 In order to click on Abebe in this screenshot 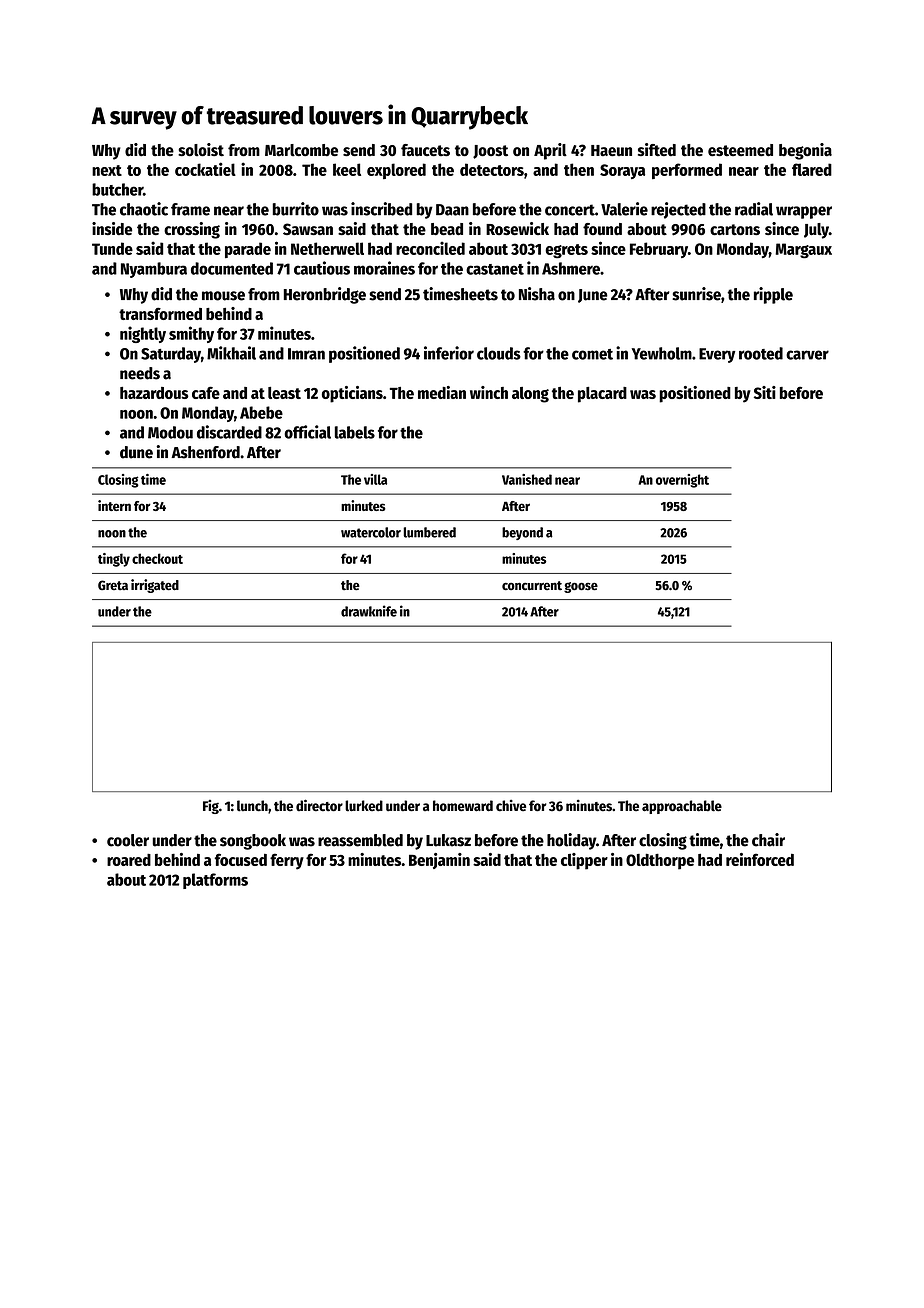, I will do `click(261, 412)`.
